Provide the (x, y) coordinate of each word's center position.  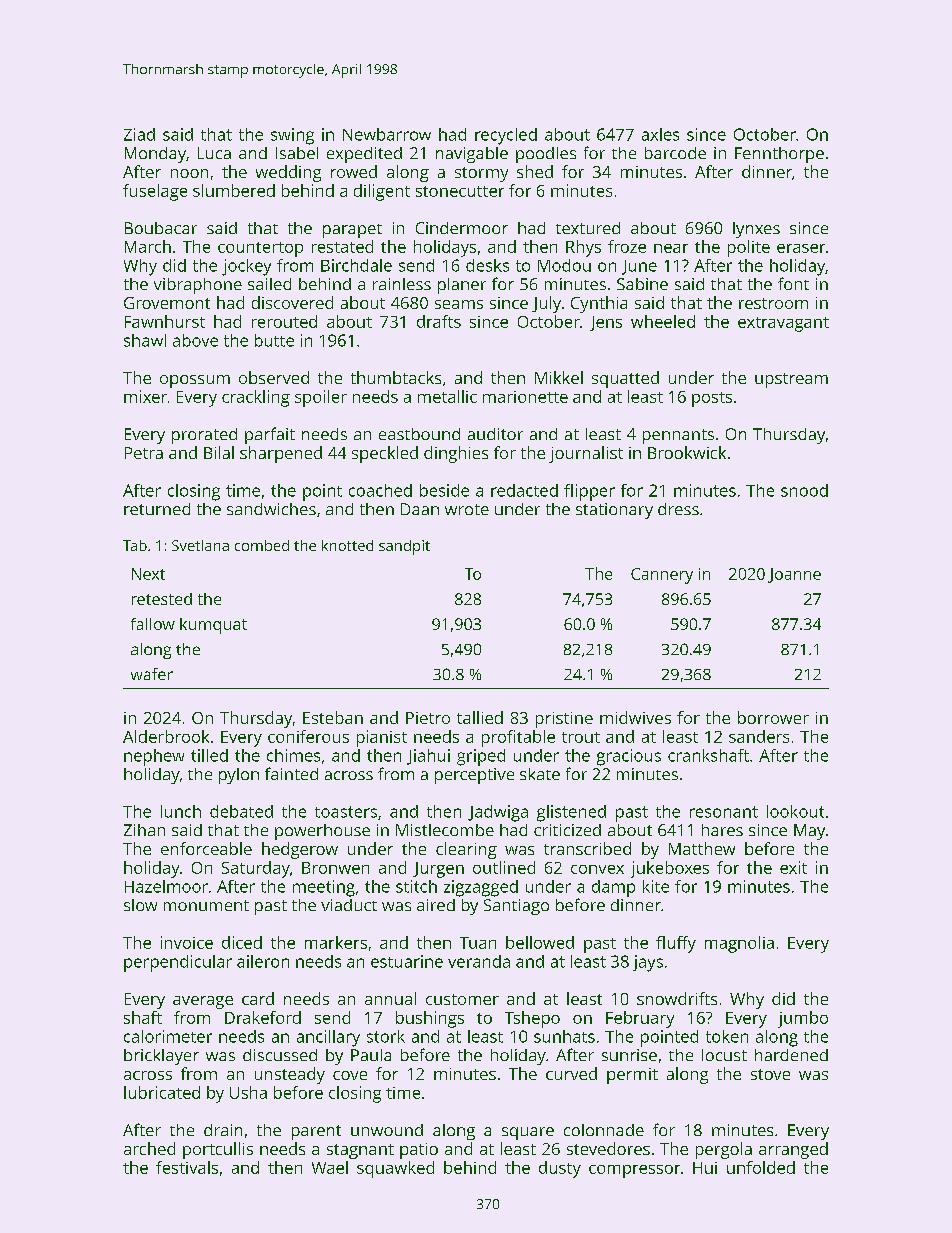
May (809, 832)
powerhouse (322, 832)
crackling (256, 398)
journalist (586, 454)
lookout (795, 811)
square (528, 1133)
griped (481, 757)
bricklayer (161, 1057)
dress (678, 509)
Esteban (333, 717)
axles (660, 134)
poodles (546, 155)
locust (724, 1055)
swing (292, 136)
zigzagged (481, 888)
